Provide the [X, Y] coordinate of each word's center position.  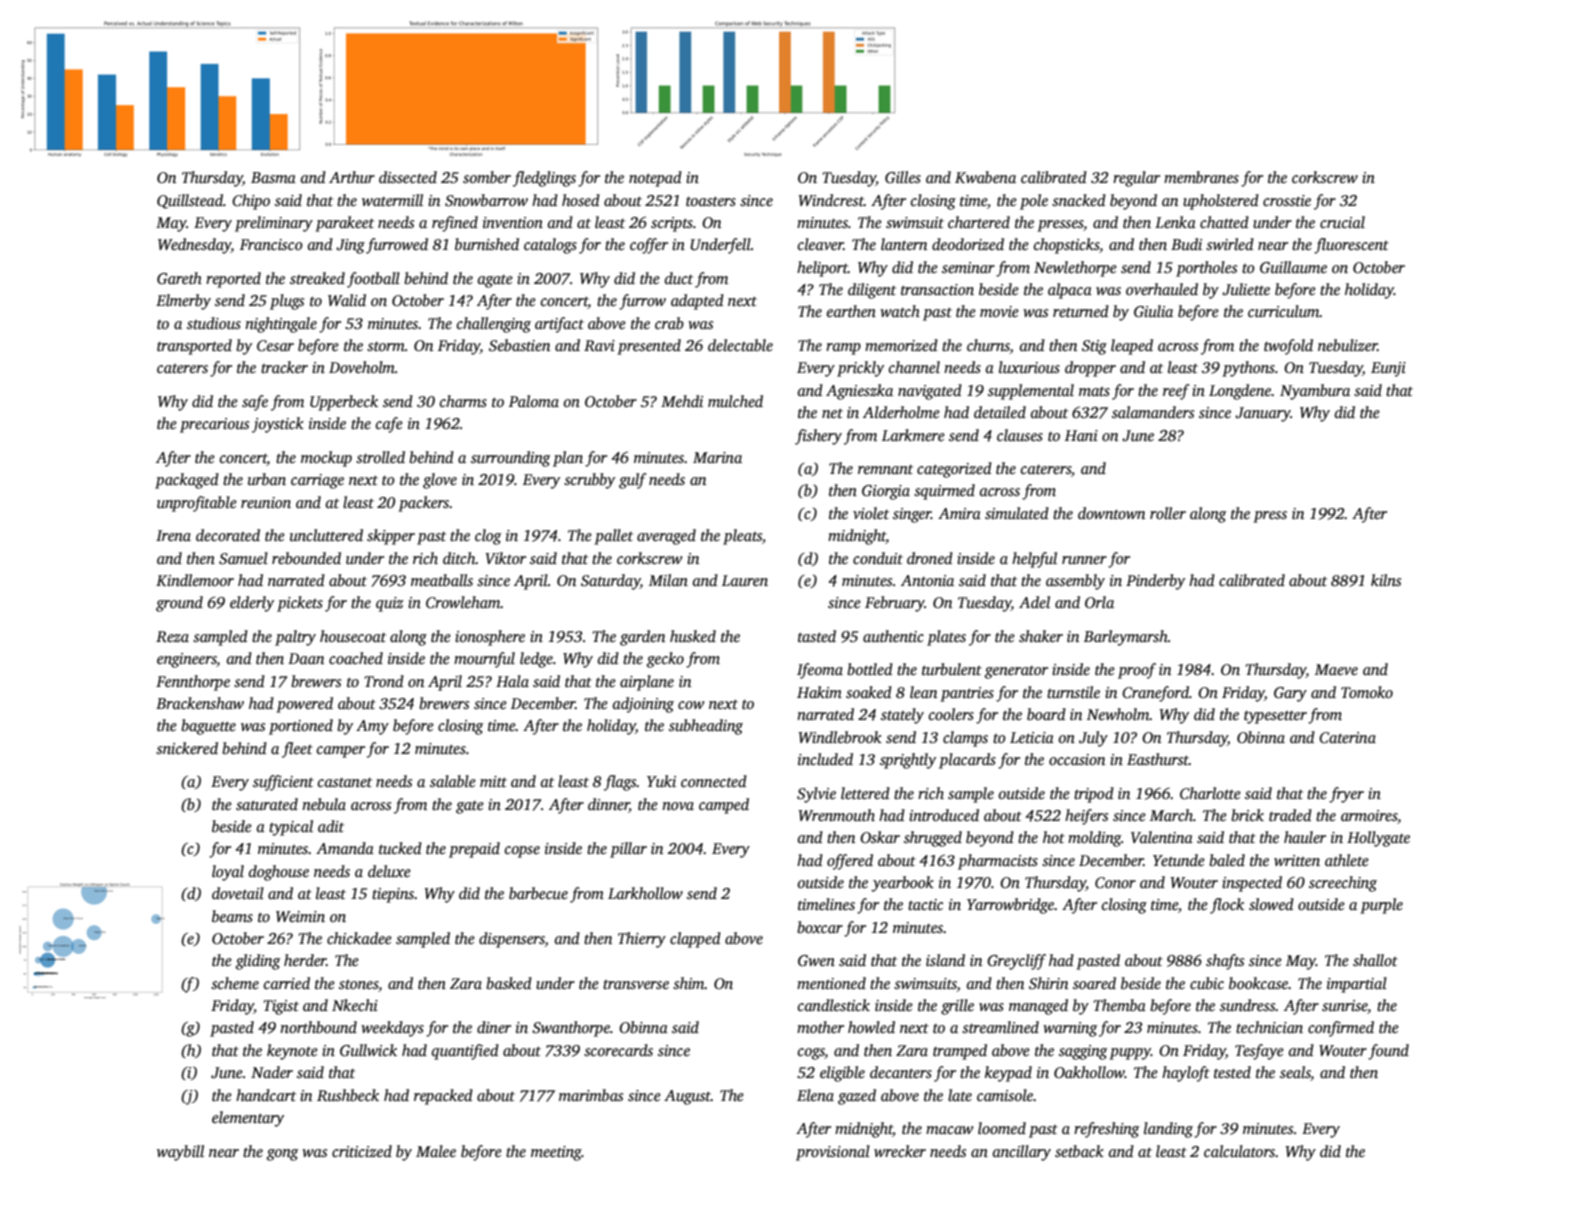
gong [283, 1155]
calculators [1239, 1151]
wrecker [900, 1151]
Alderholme [901, 412]
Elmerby [183, 302]
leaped [1132, 347]
